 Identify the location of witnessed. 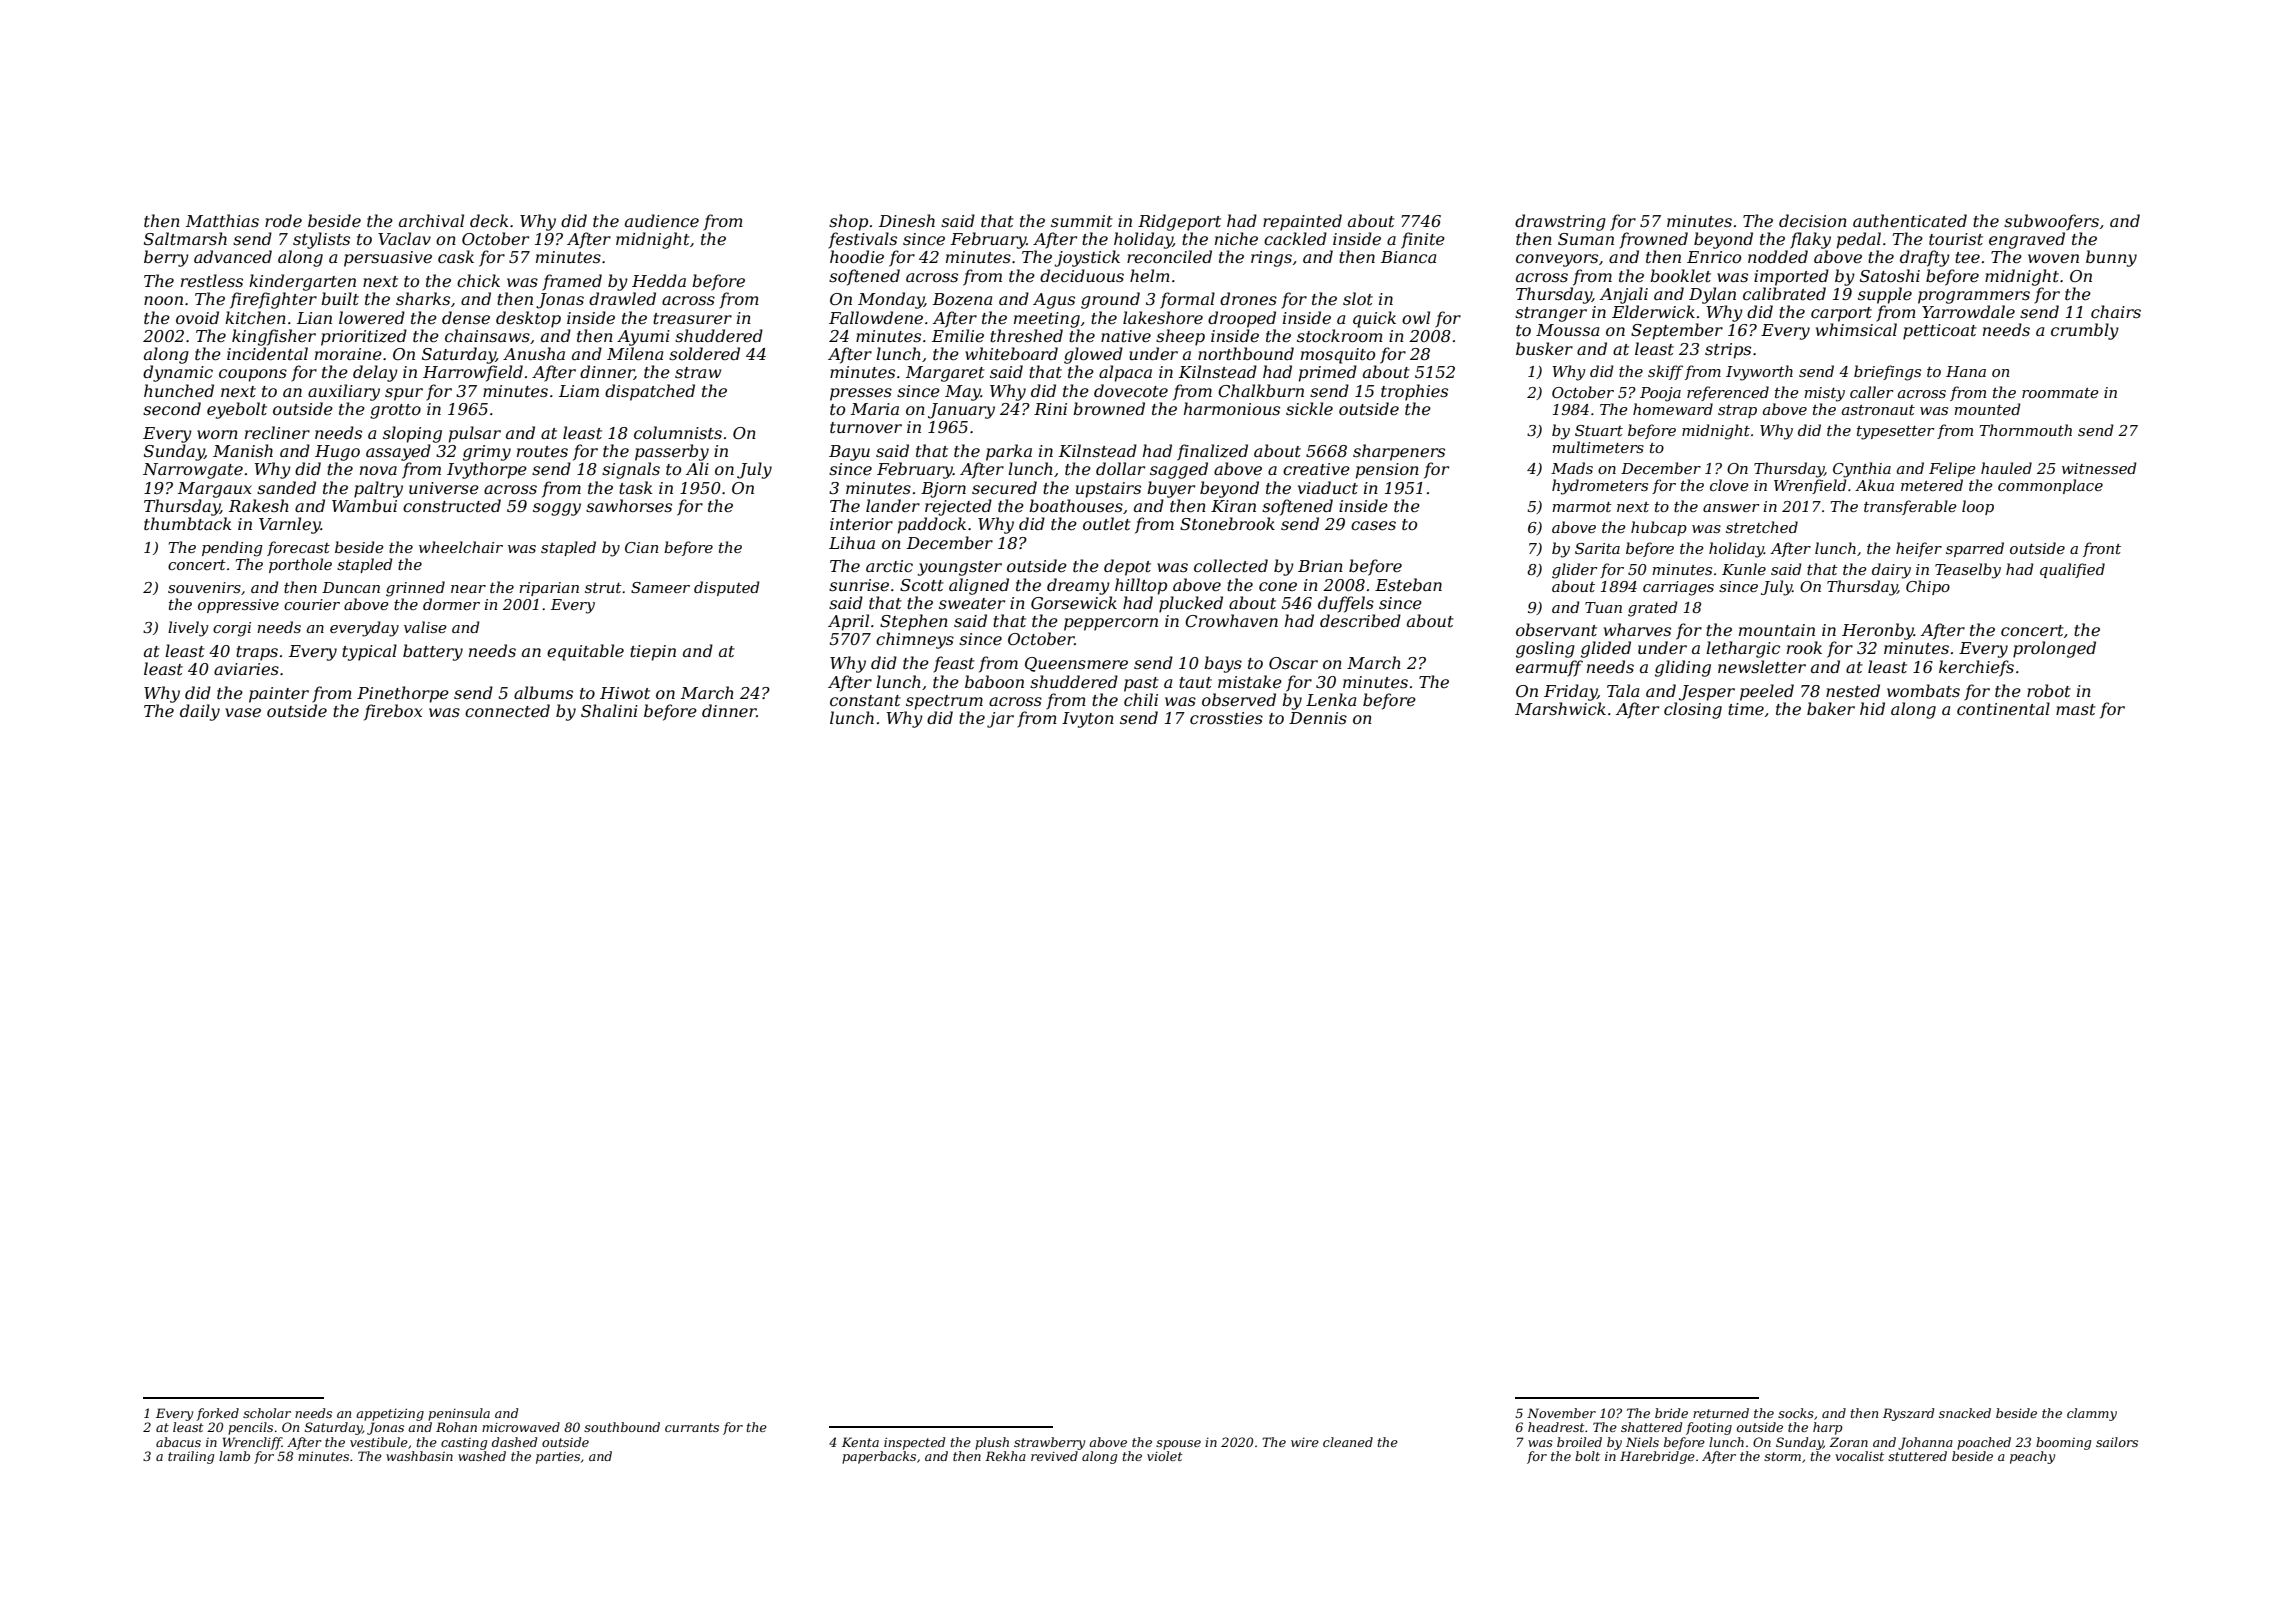
(2099, 468).
